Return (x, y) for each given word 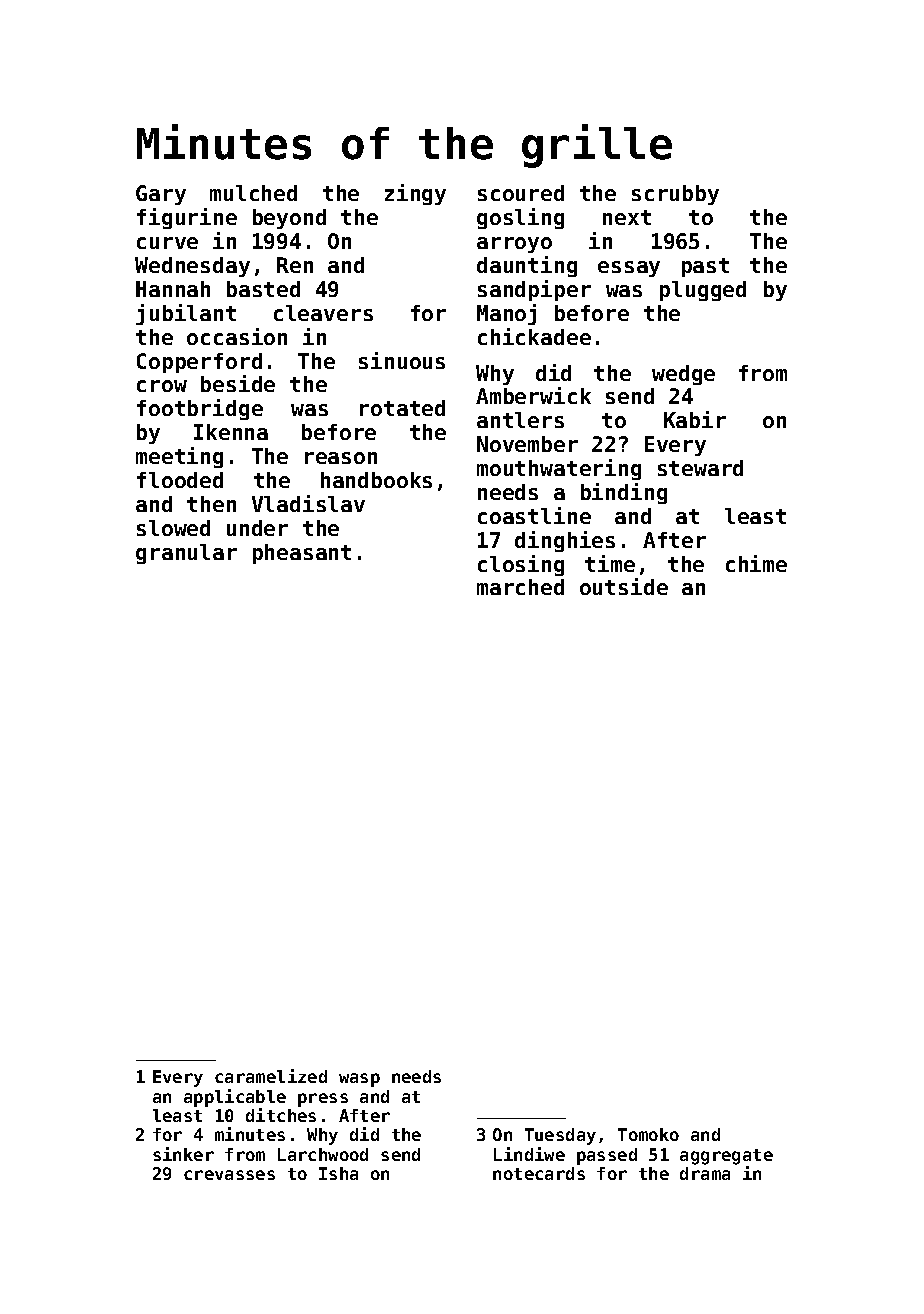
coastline (534, 515)
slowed (173, 528)
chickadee (534, 336)
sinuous (402, 360)
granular (186, 554)
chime (756, 563)
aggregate (726, 1157)
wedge (683, 375)
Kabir (695, 419)
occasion (237, 336)
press (323, 1100)
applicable (235, 1098)
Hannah (173, 289)
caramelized (271, 1076)
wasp (359, 1080)
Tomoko (648, 1134)
